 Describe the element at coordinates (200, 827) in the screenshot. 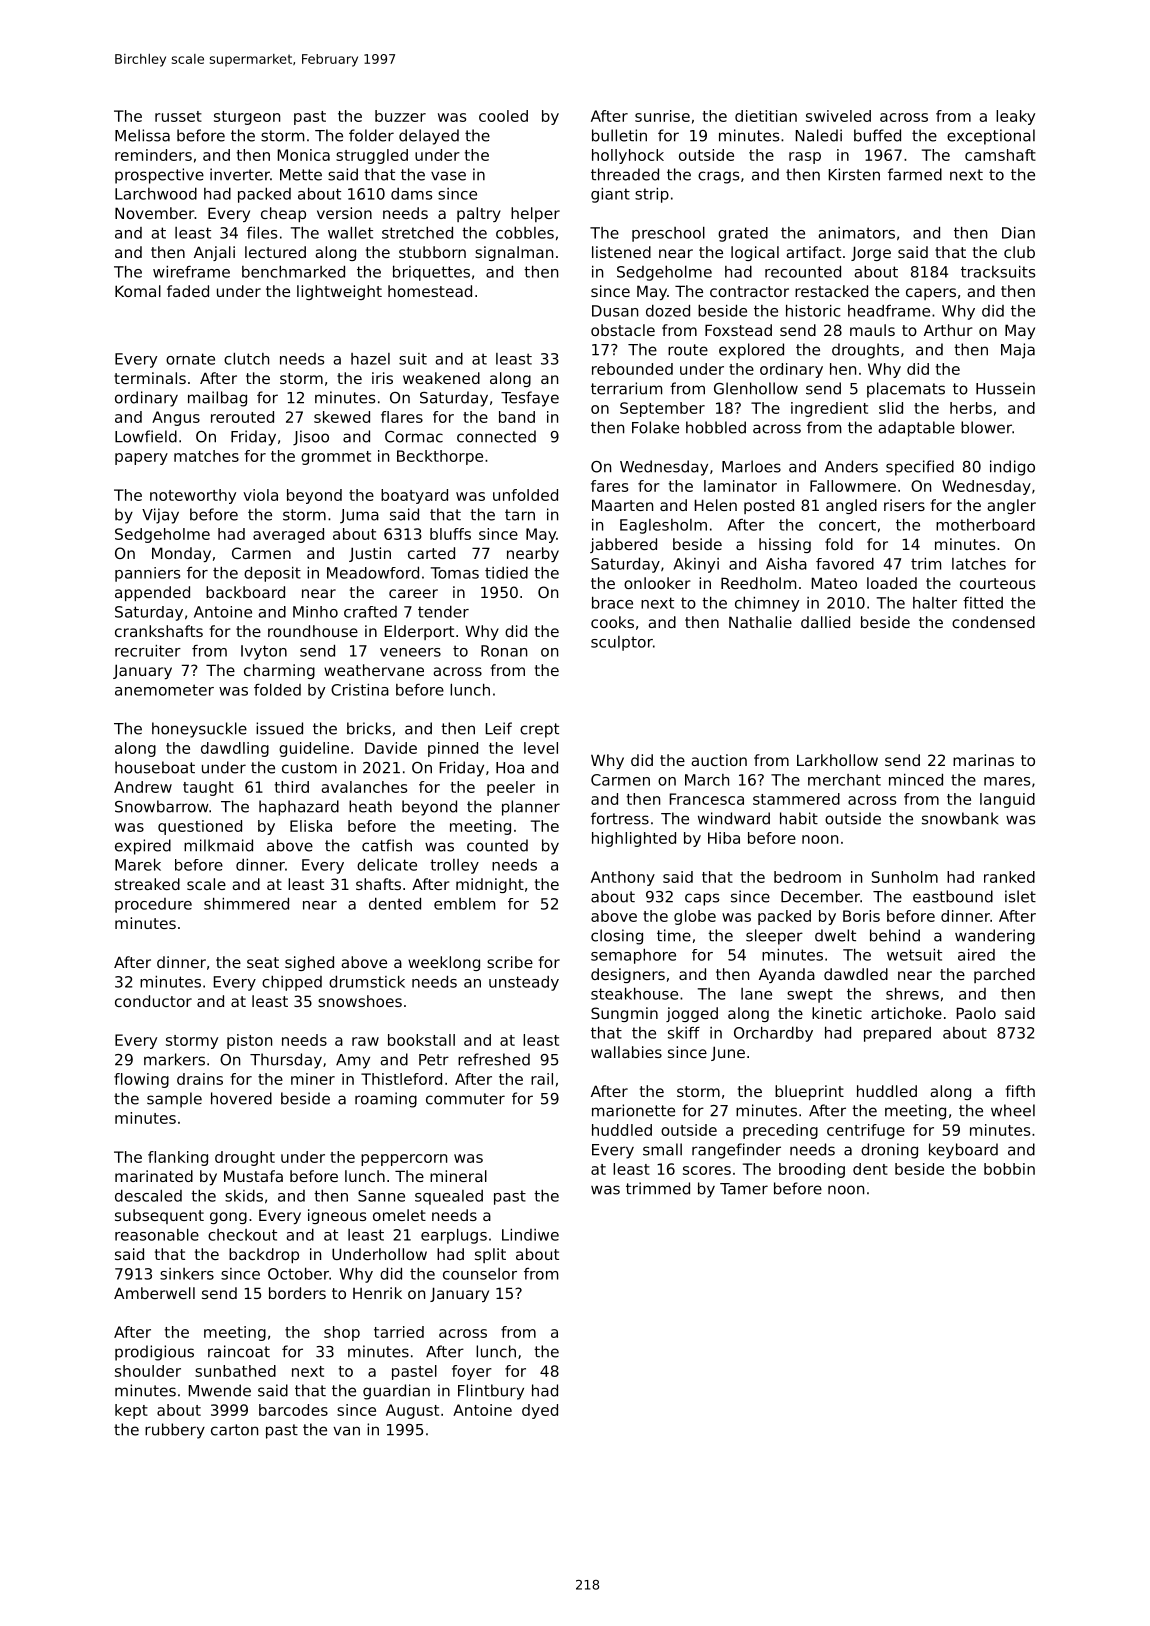

I see `questioned` at that location.
